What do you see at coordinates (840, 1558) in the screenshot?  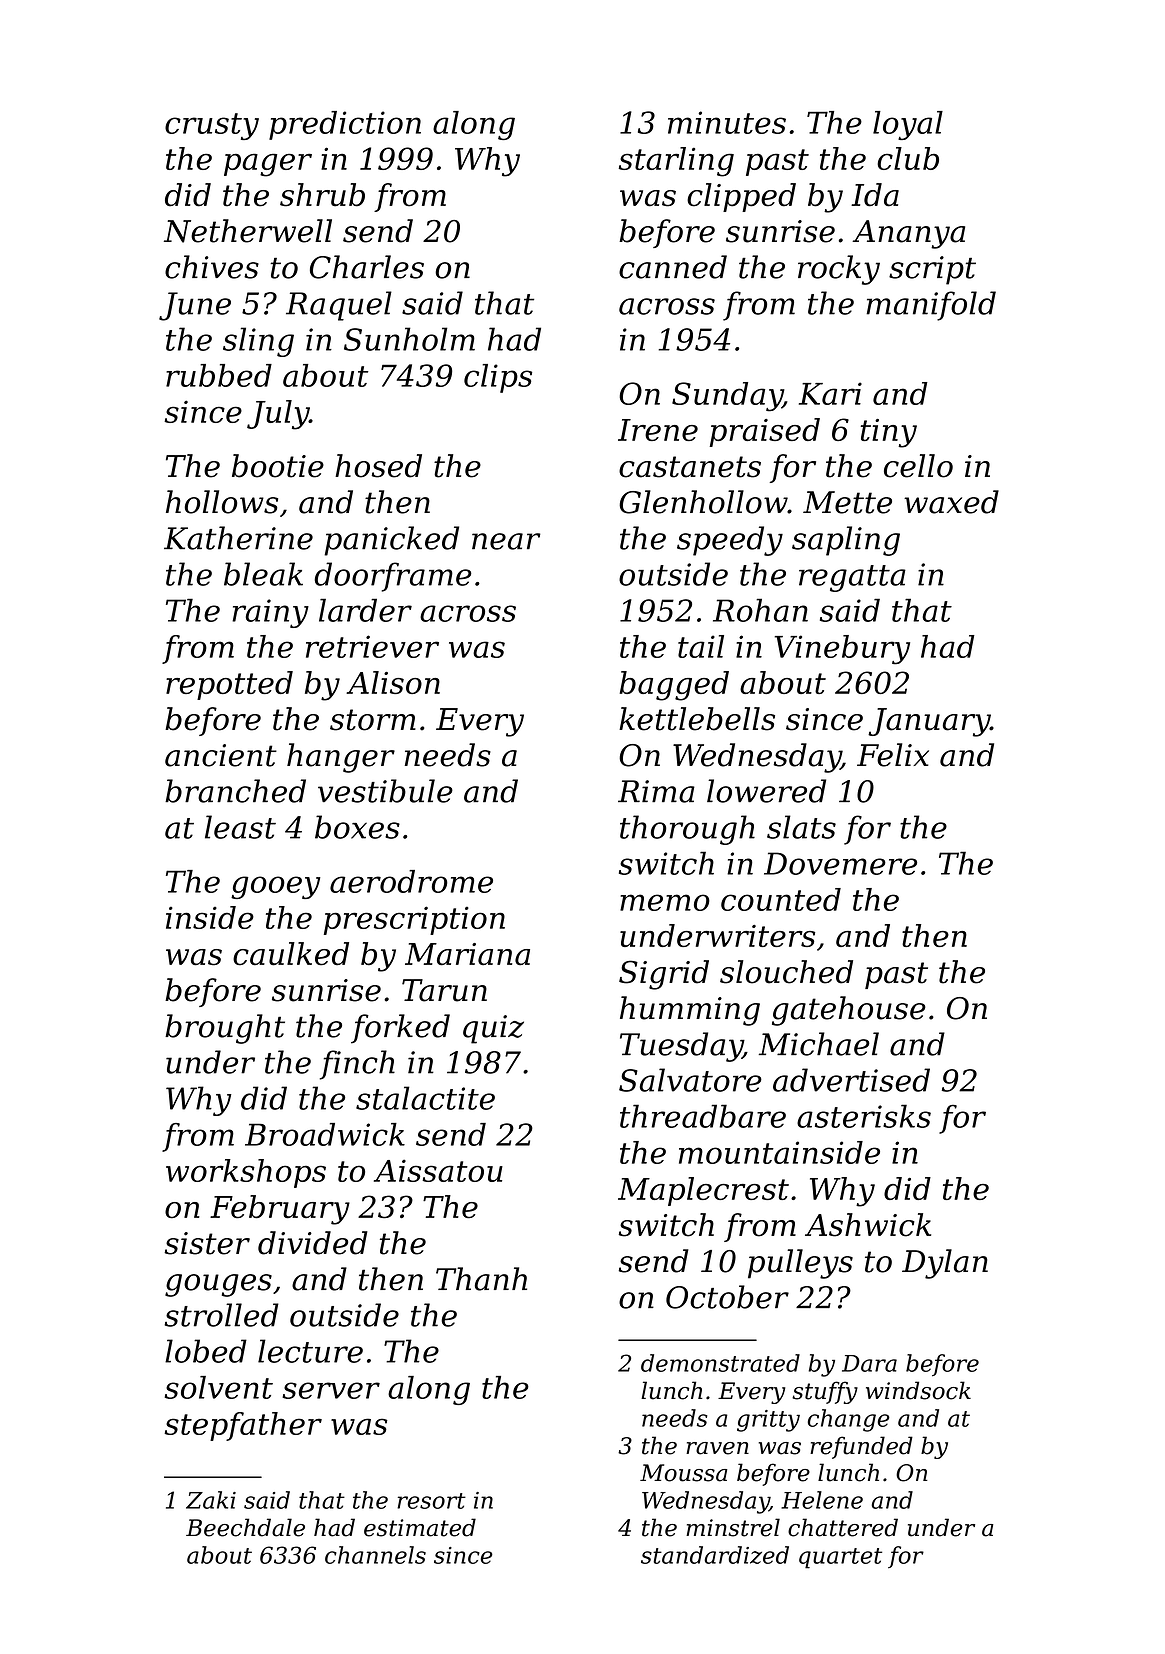 I see `quartet` at bounding box center [840, 1558].
